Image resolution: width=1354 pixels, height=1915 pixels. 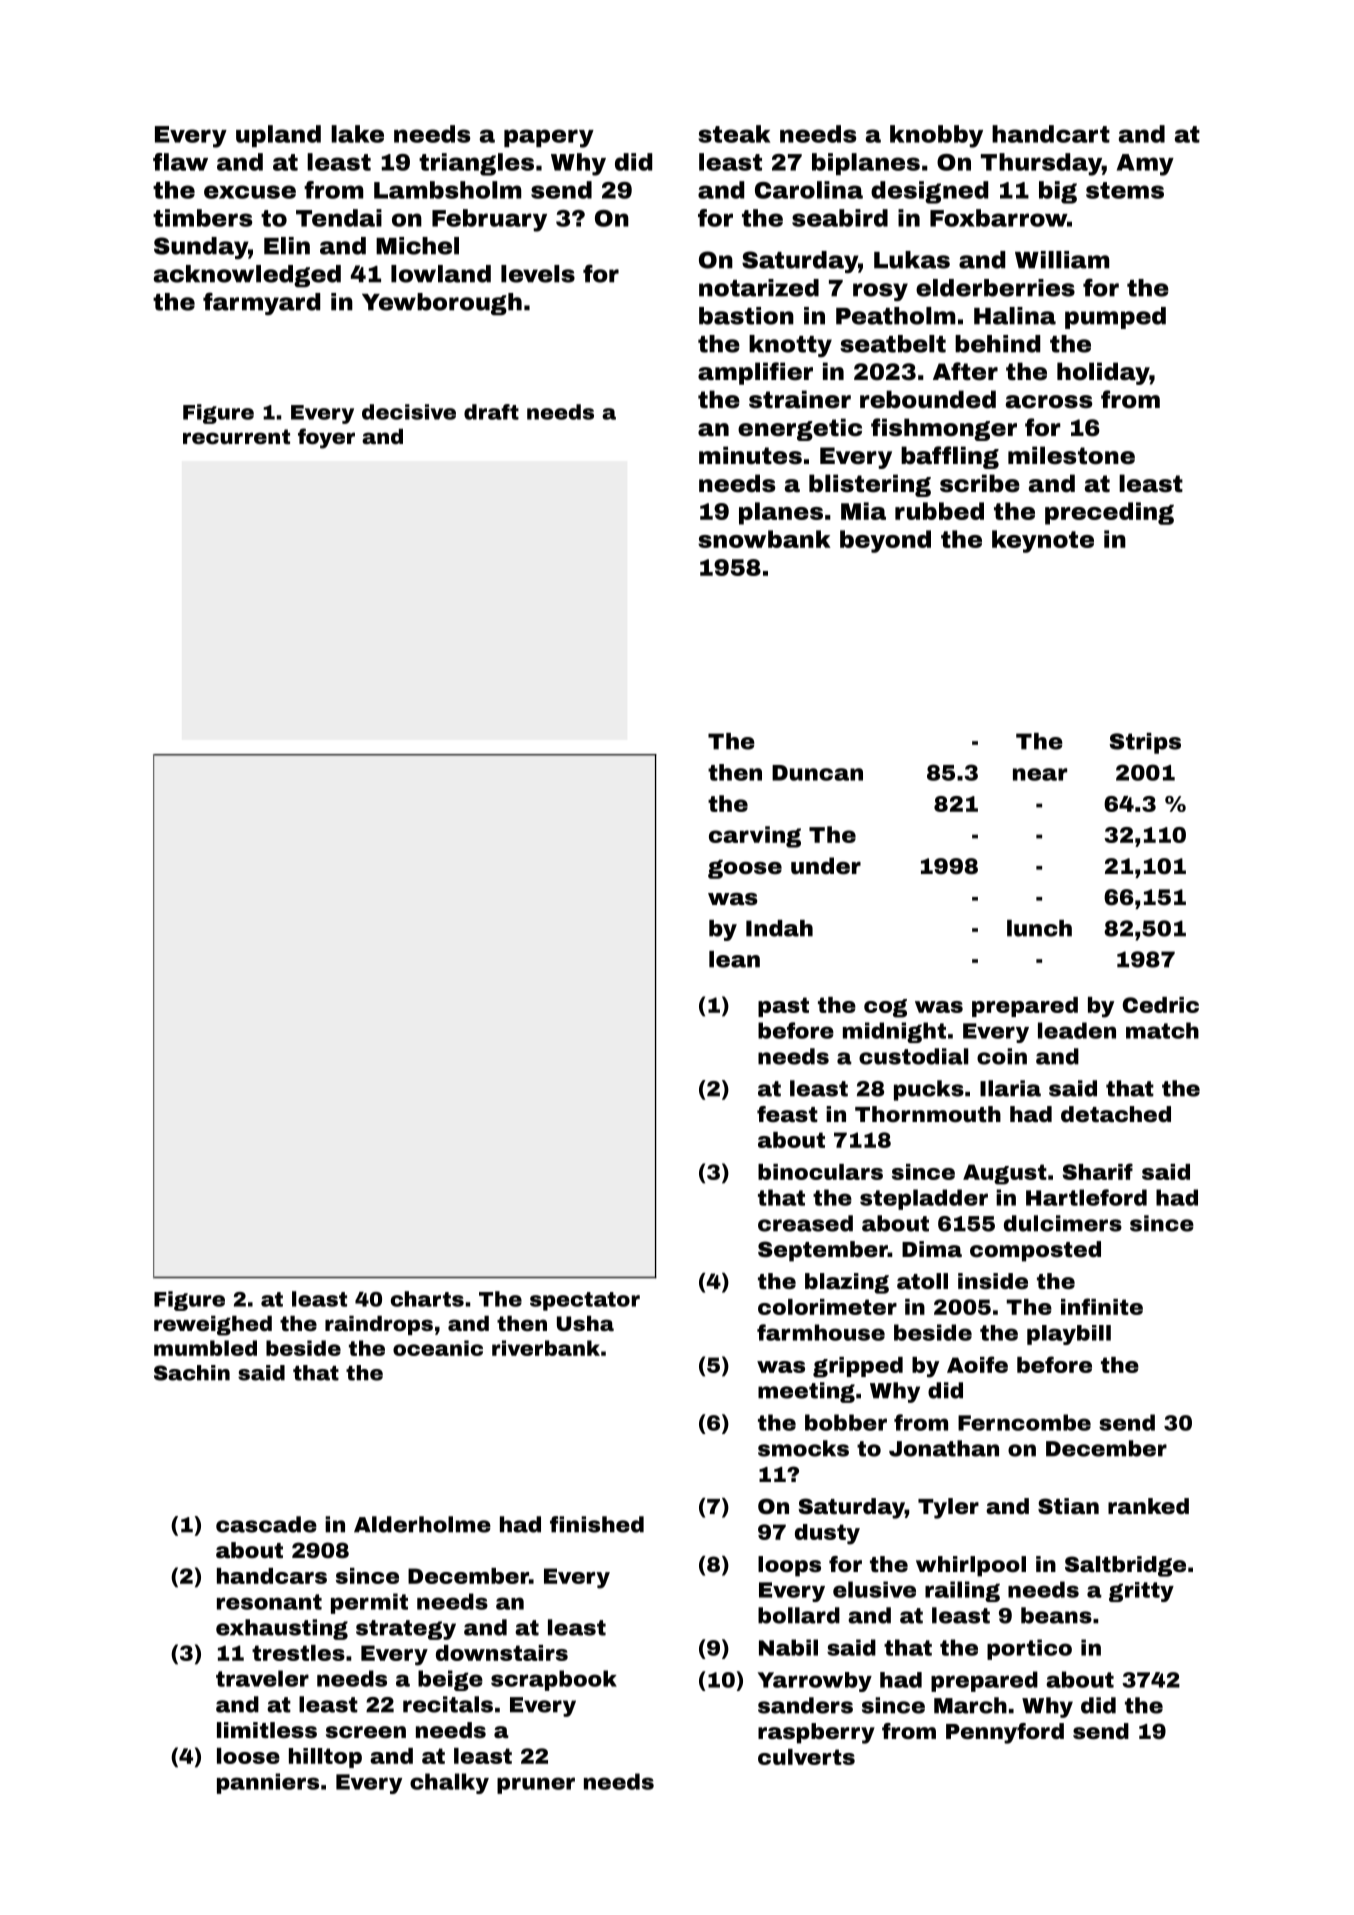 What do you see at coordinates (491, 412) in the screenshot?
I see `draft` at bounding box center [491, 412].
